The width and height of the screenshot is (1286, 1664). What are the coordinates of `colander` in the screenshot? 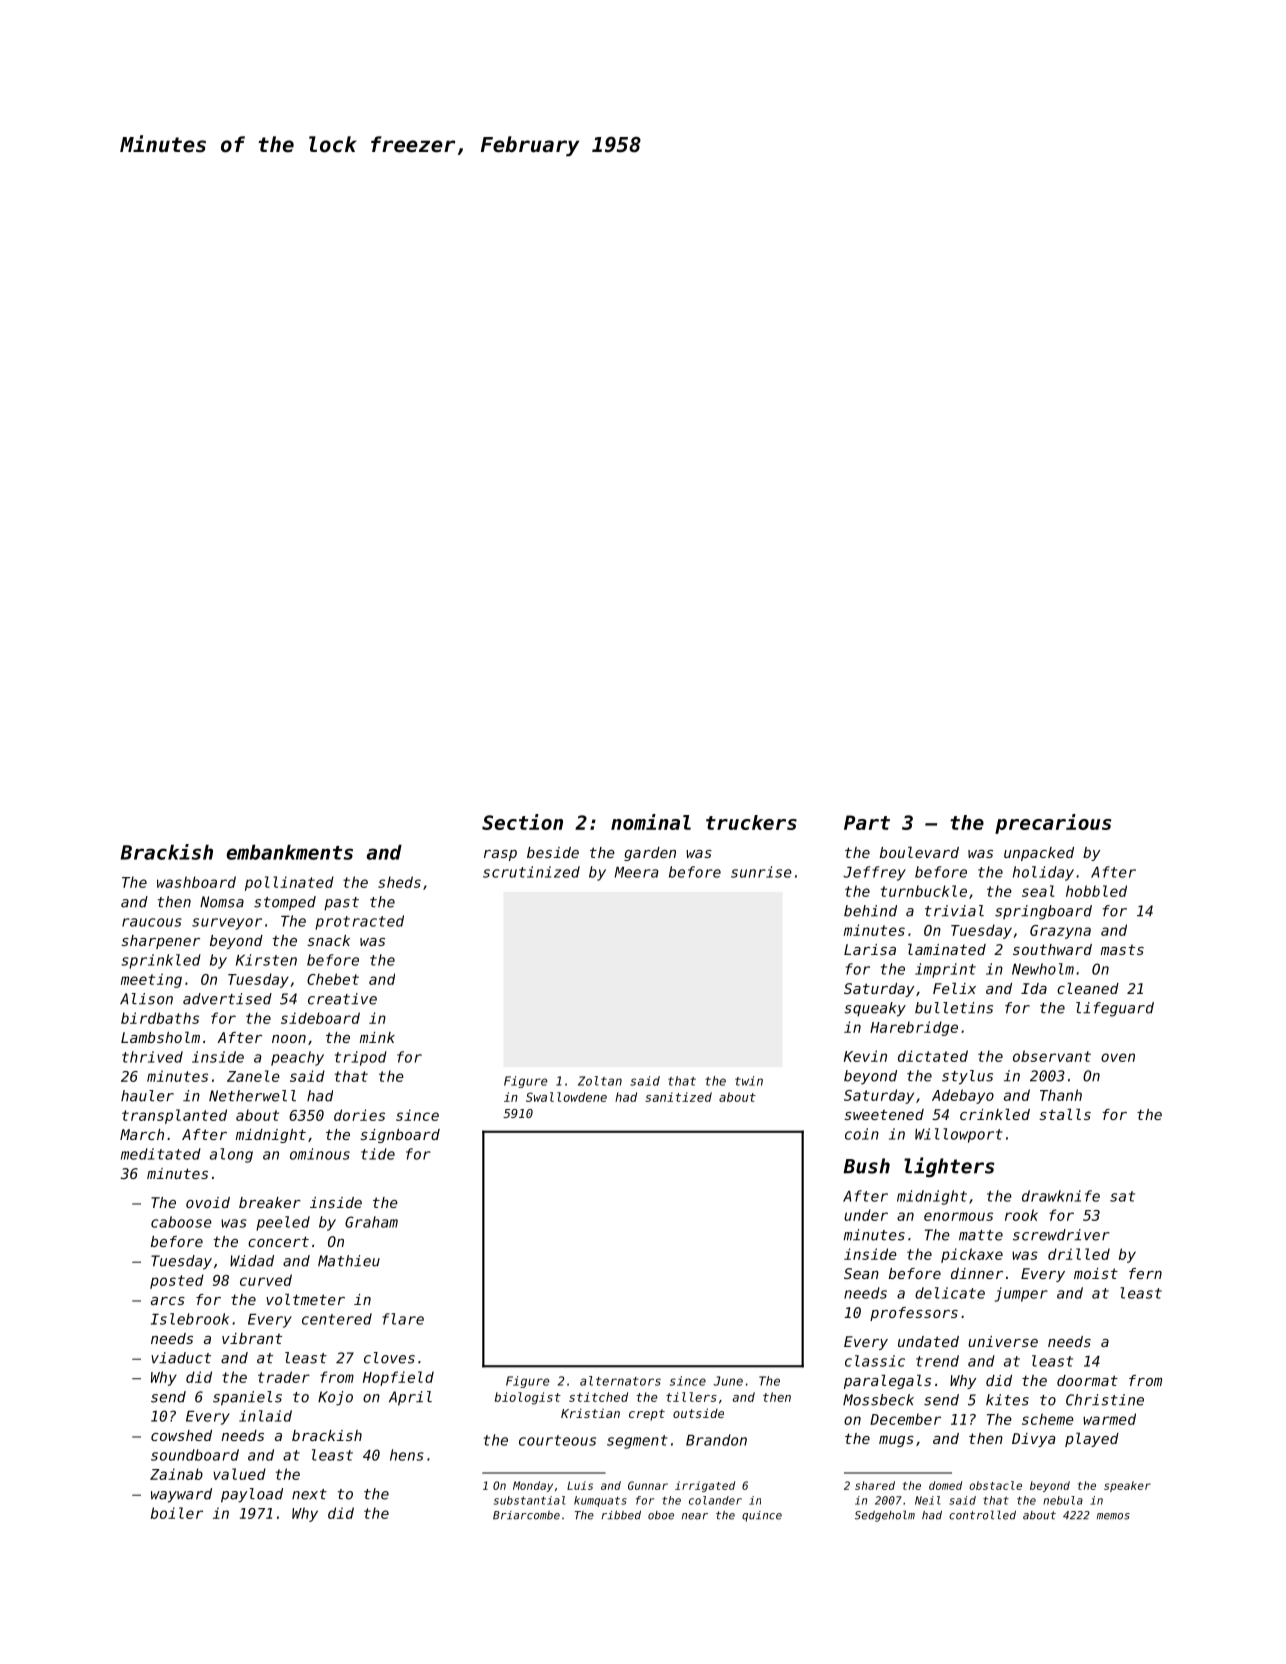 It's located at (715, 1500).
